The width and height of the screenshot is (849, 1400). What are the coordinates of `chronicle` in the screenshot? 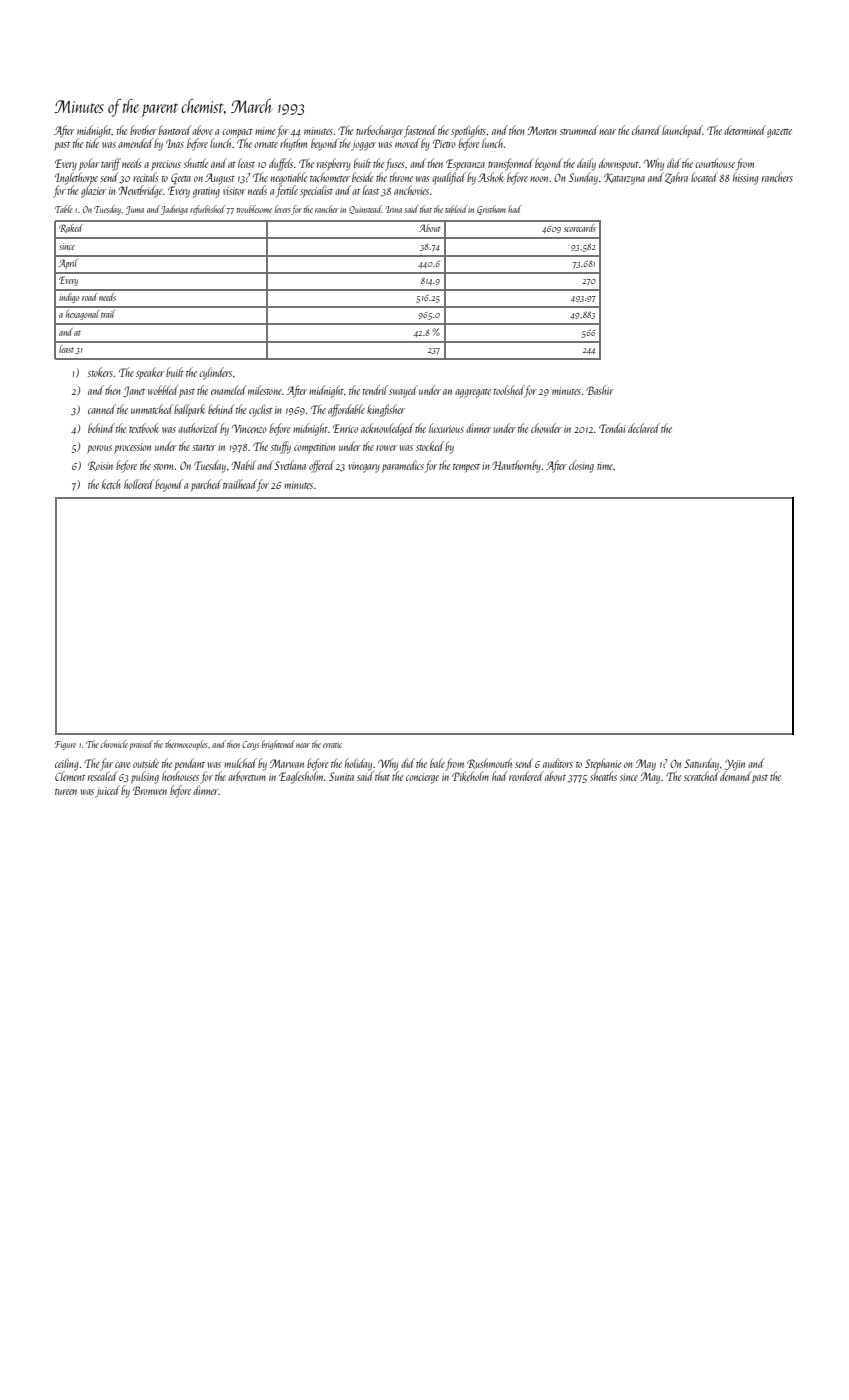 It's located at (114, 744).
